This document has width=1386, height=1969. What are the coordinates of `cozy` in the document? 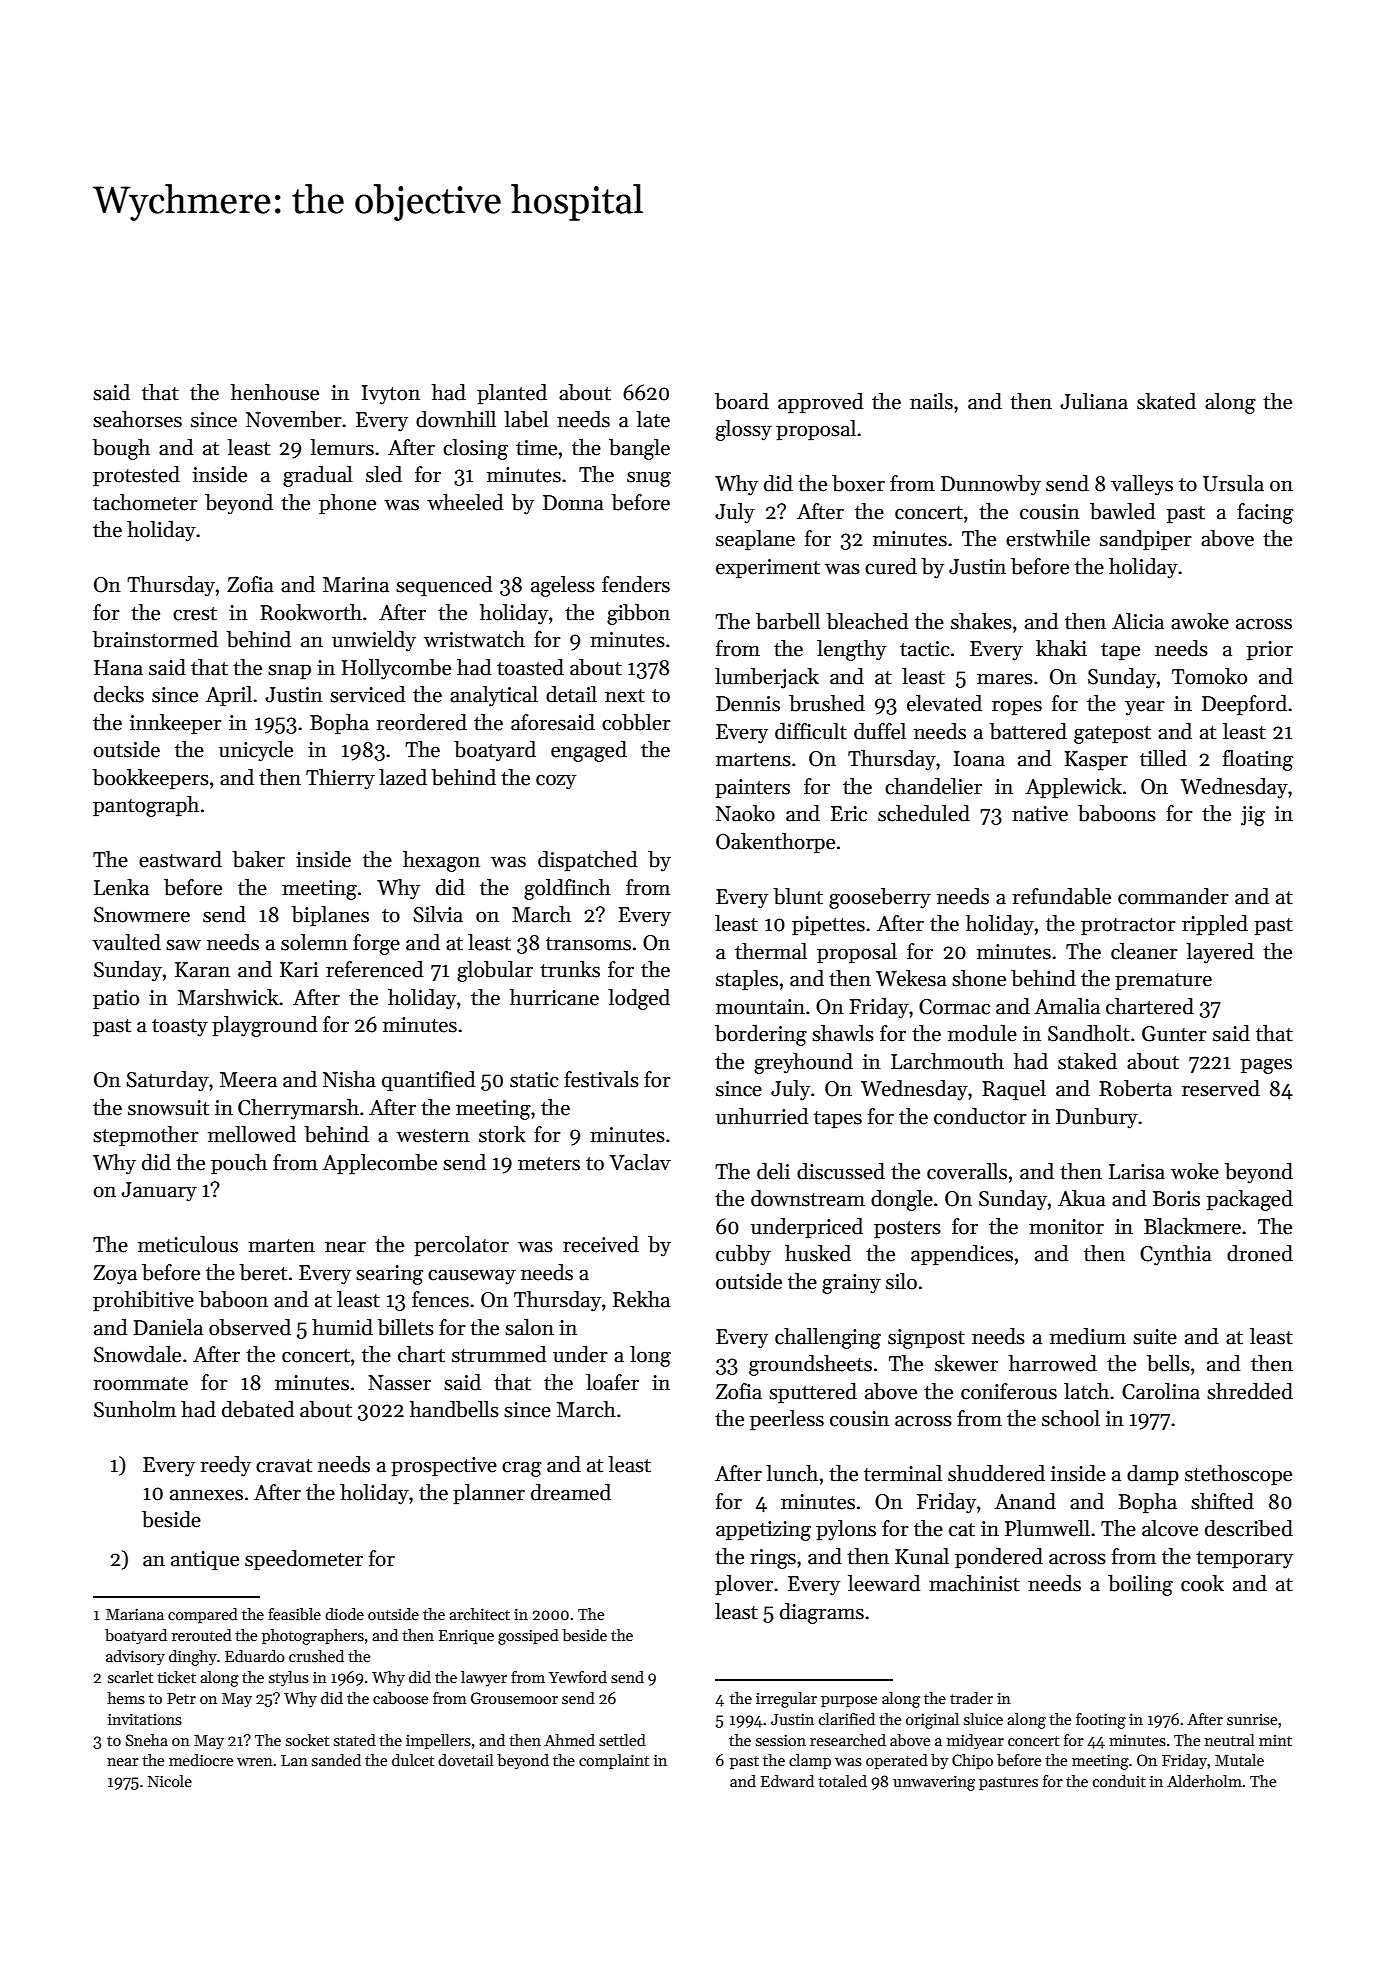 It's located at (556, 782).
